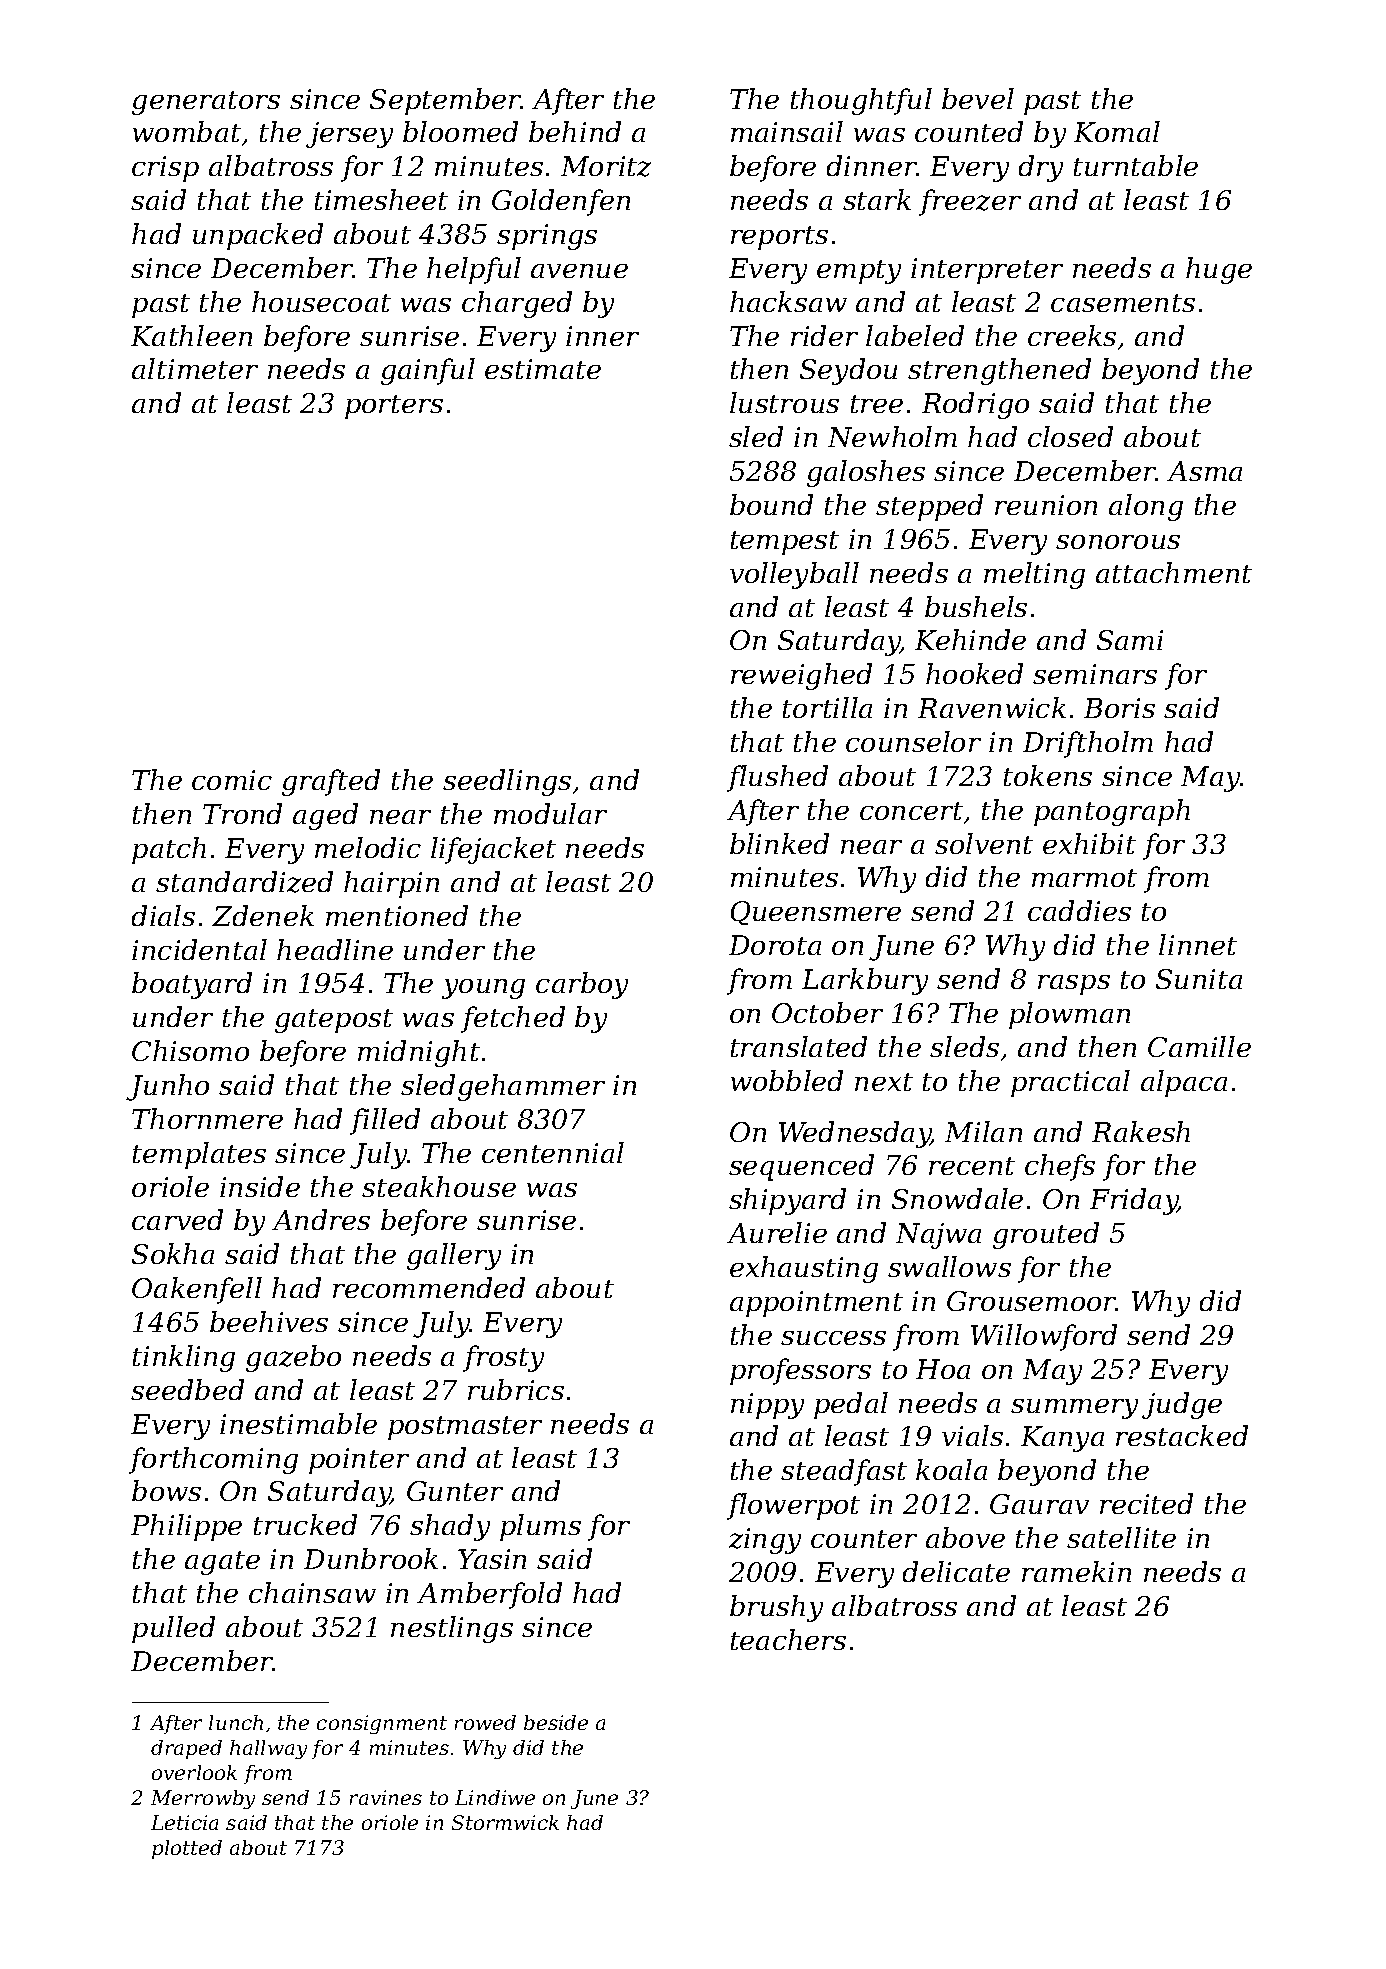 The width and height of the screenshot is (1386, 1969). What do you see at coordinates (771, 504) in the screenshot?
I see `bound` at bounding box center [771, 504].
